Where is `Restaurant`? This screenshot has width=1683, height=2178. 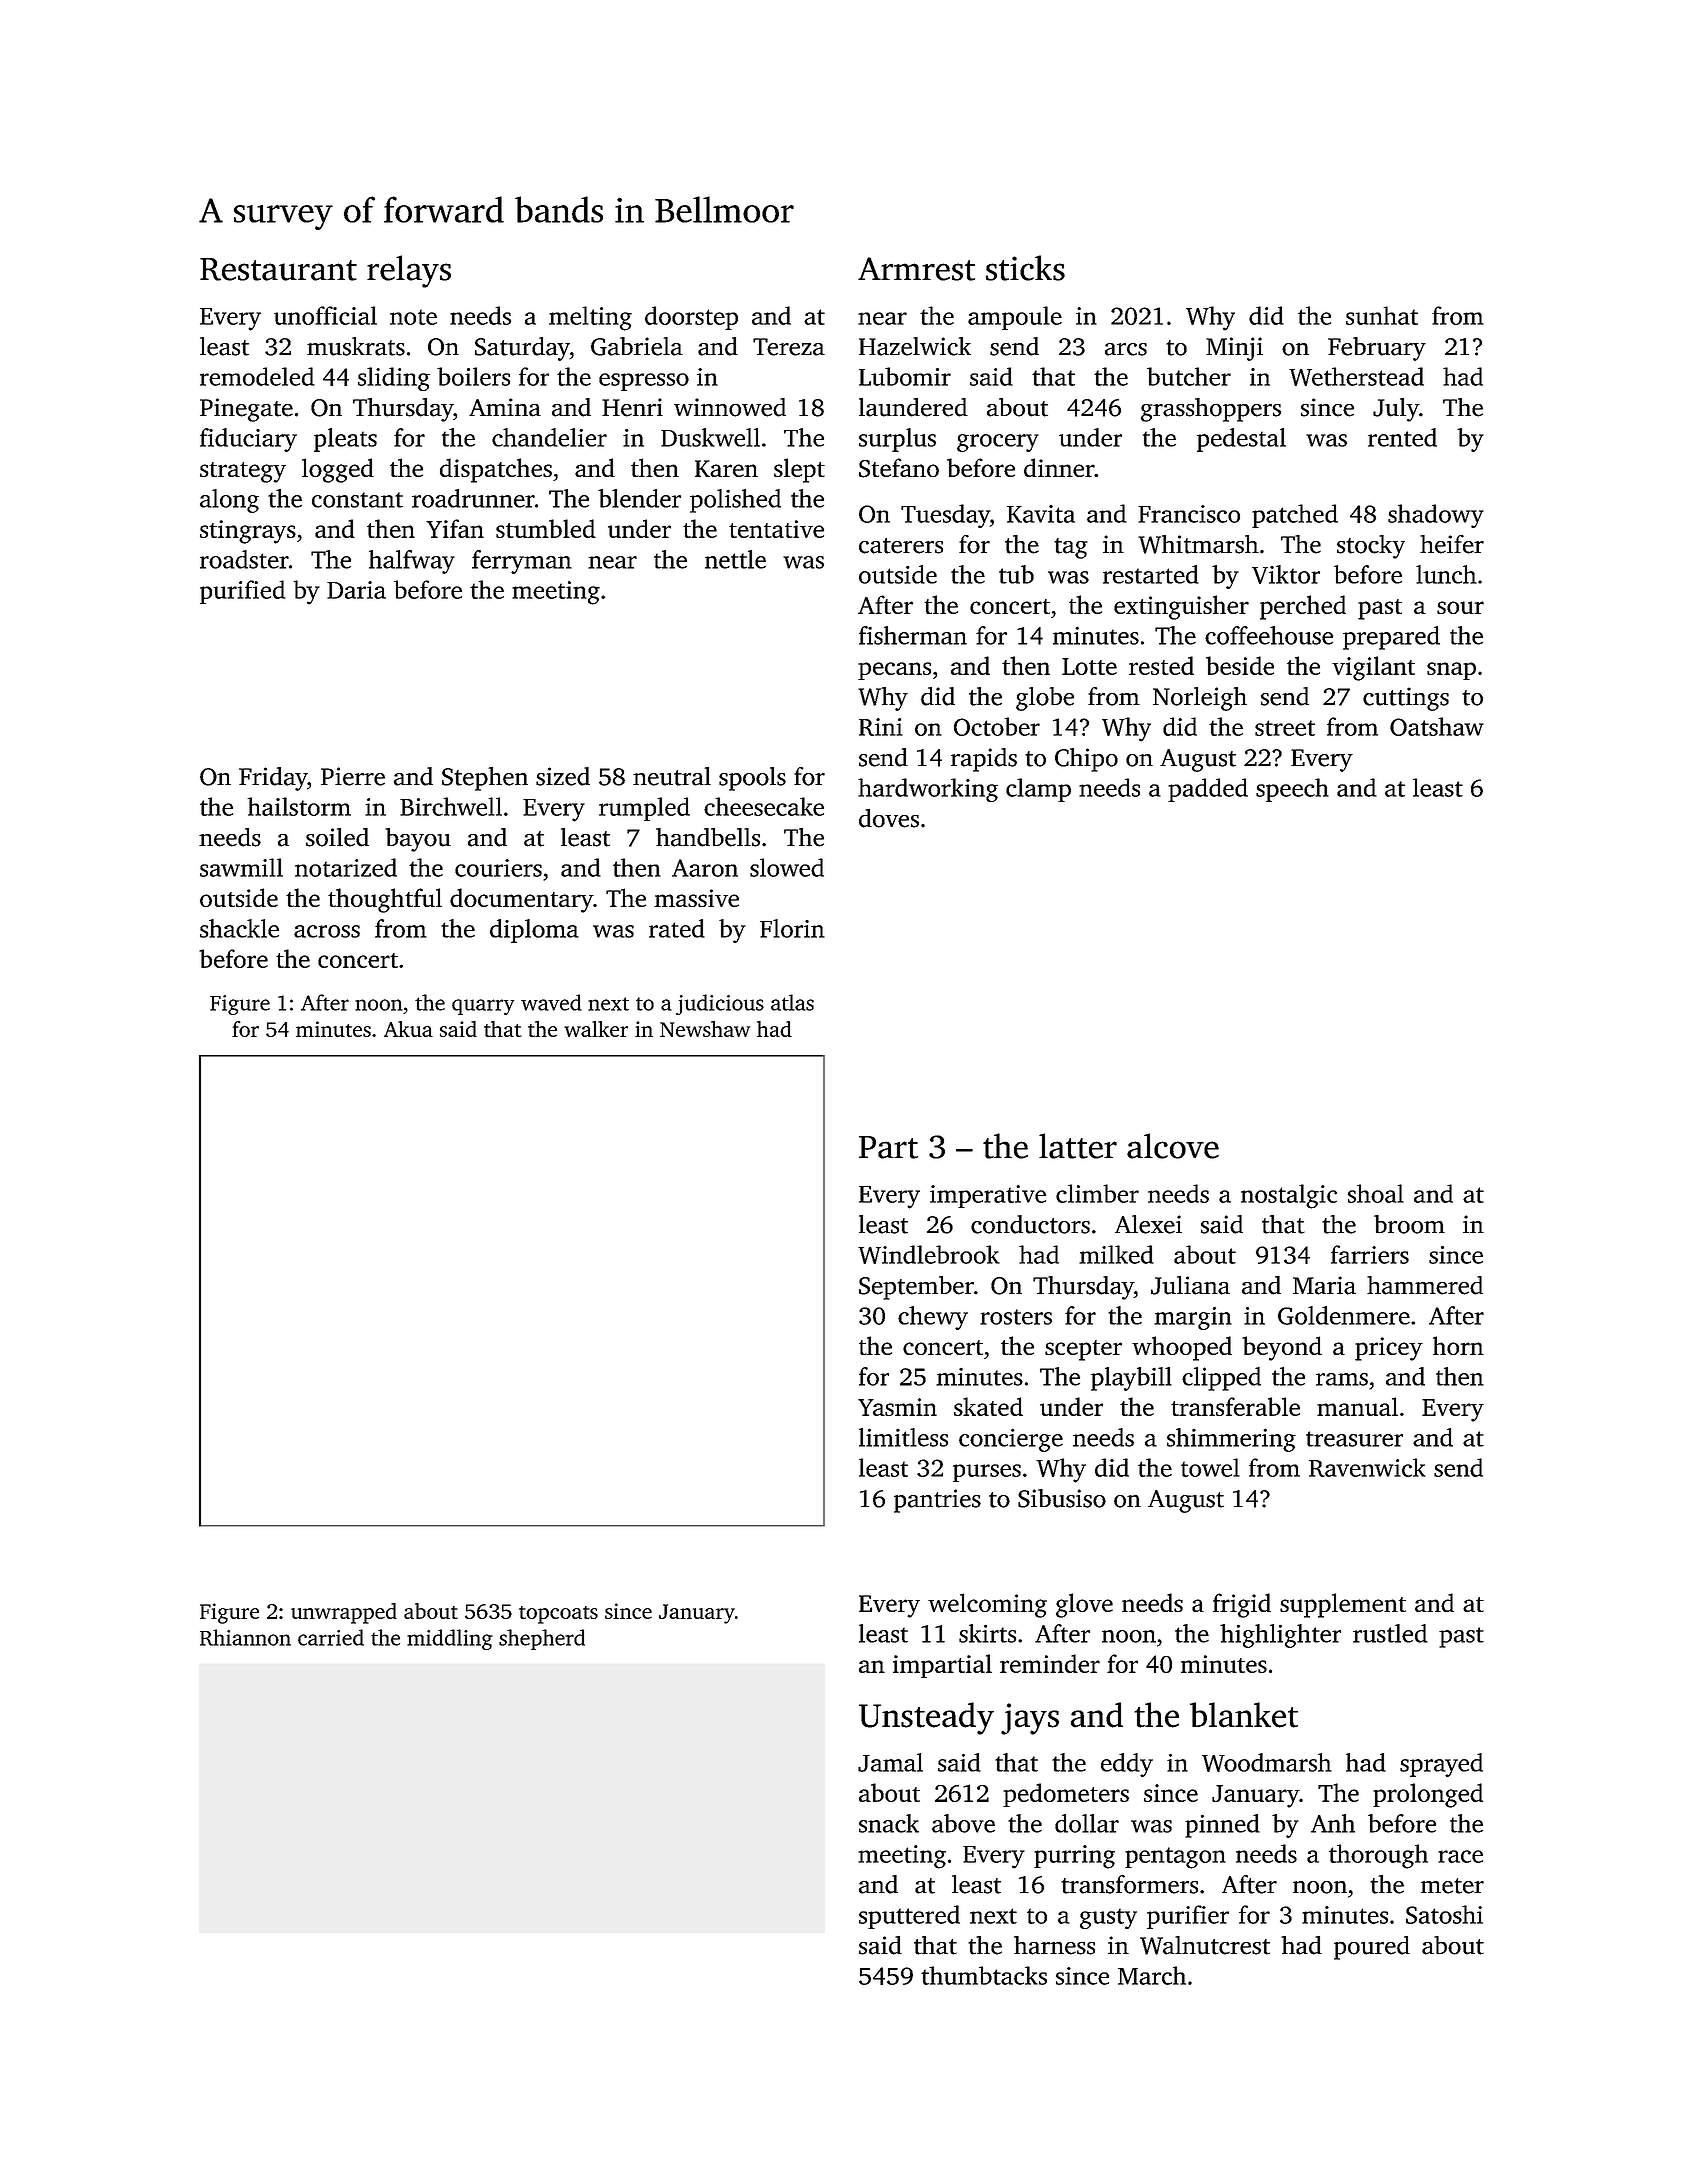 Restaurant is located at coordinates (278, 269).
